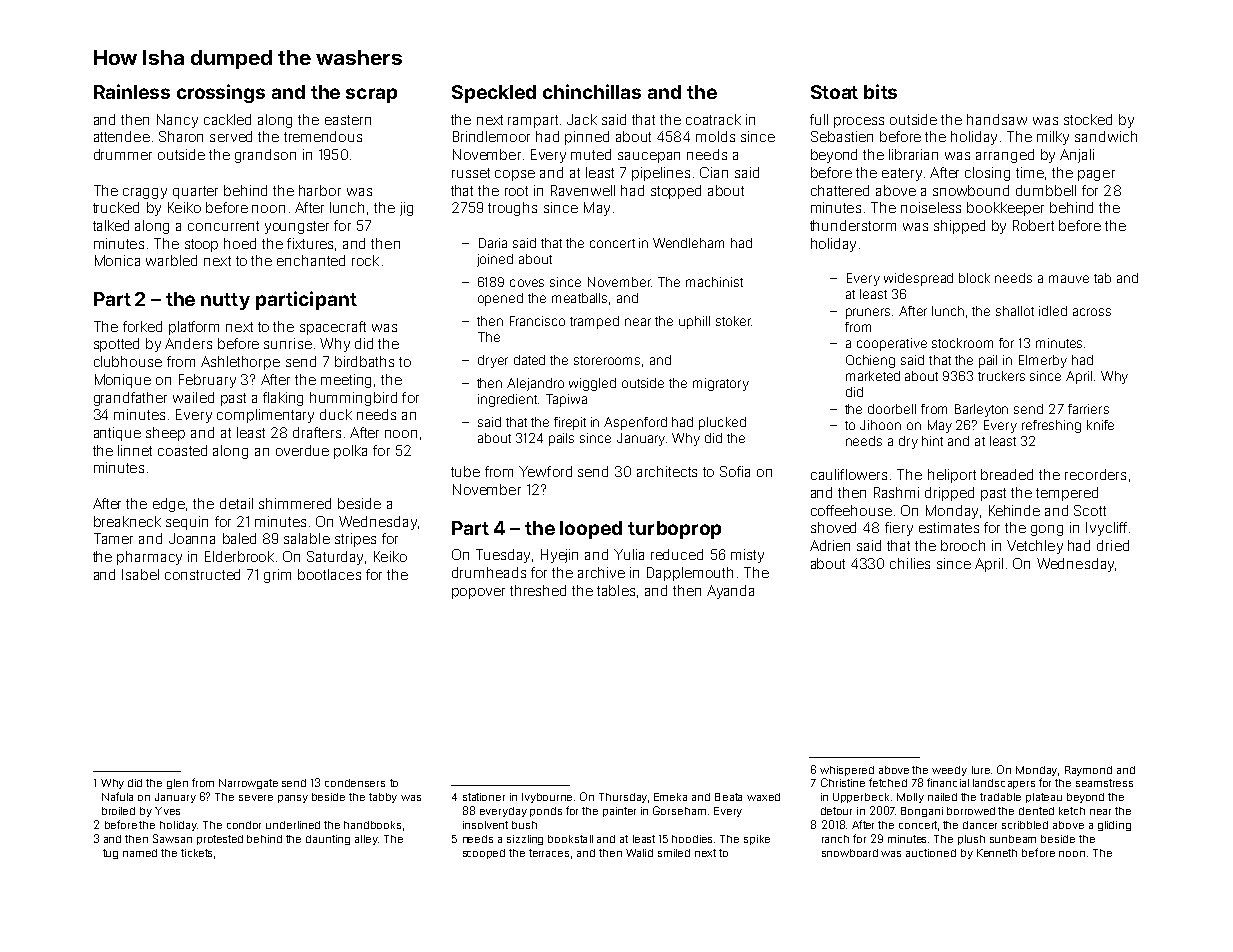 The width and height of the image is (1233, 952). What do you see at coordinates (177, 784) in the image?
I see `glen` at bounding box center [177, 784].
